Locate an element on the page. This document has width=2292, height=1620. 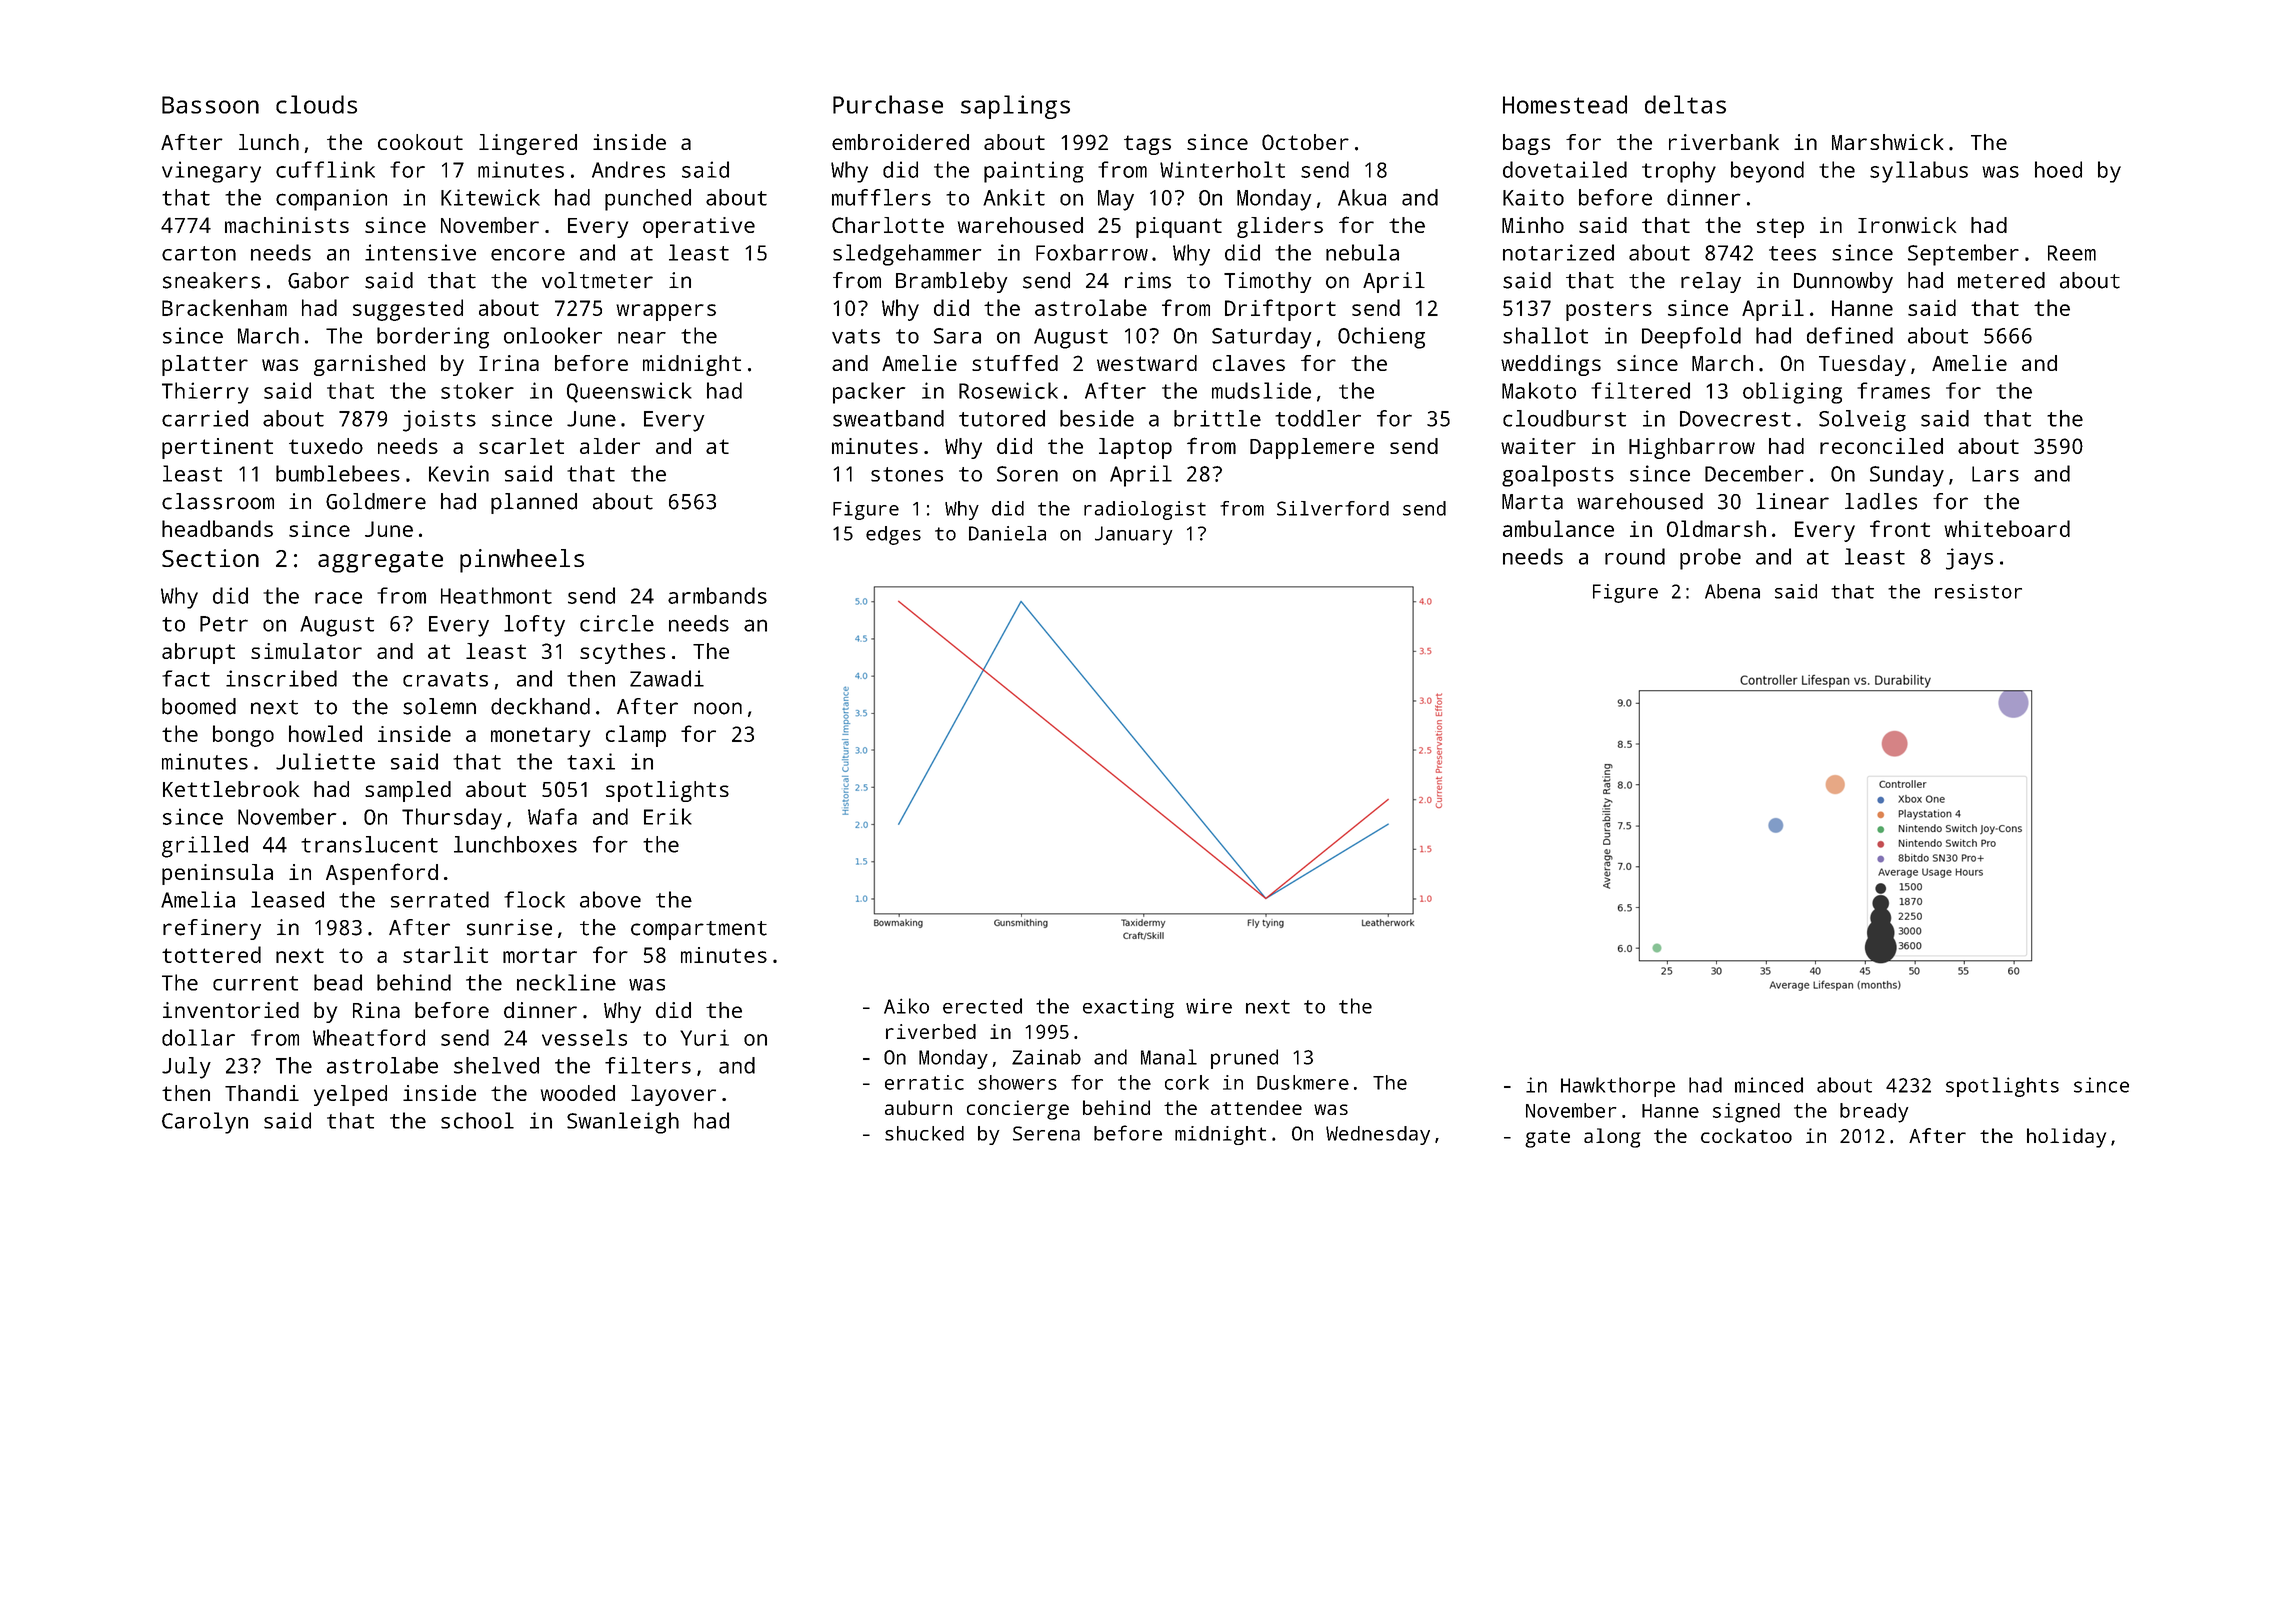
garnished is located at coordinates (369, 365).
